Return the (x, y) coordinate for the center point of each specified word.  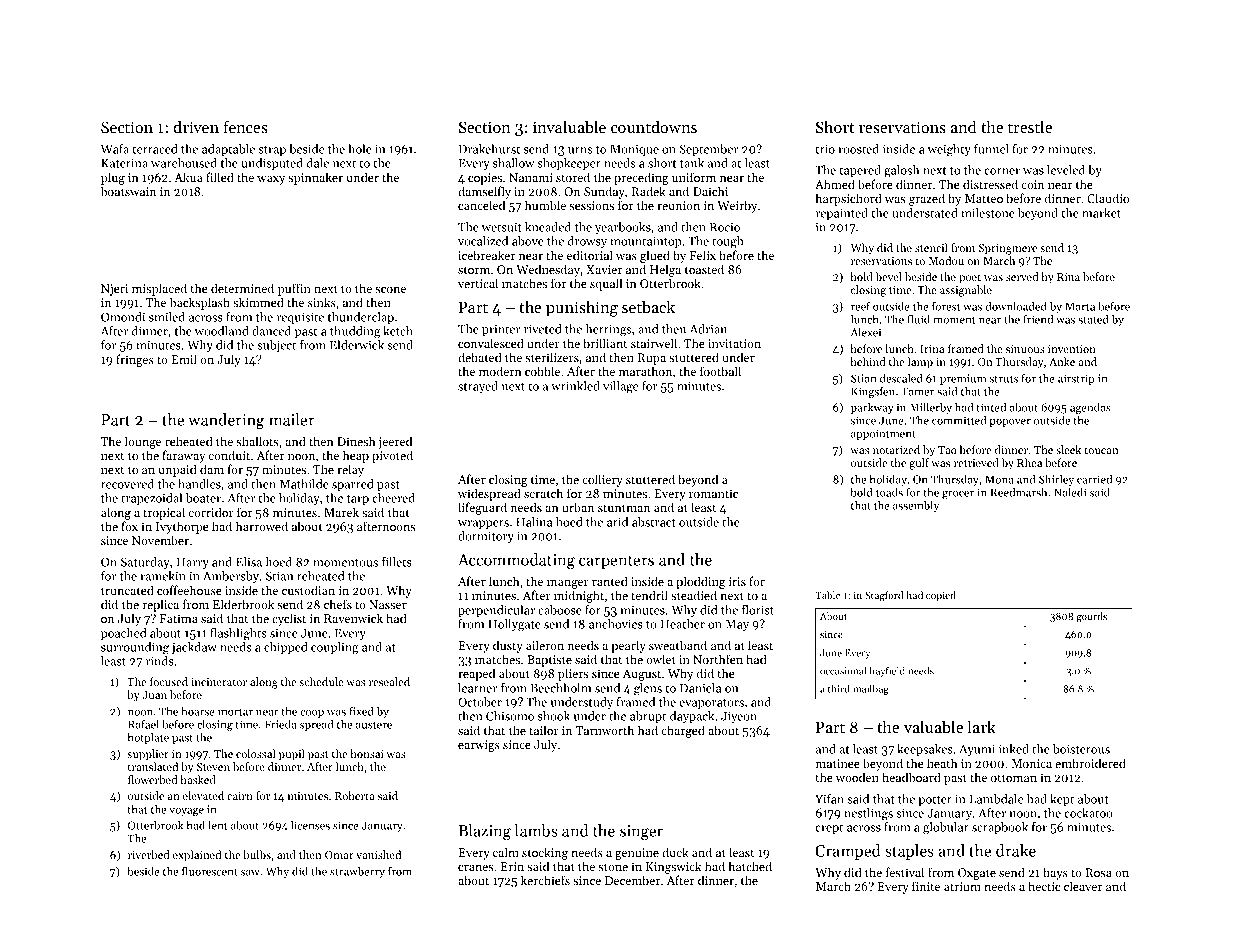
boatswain (128, 191)
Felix (703, 255)
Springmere (1008, 249)
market (1101, 213)
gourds (1092, 617)
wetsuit (502, 227)
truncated (127, 590)
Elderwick (357, 345)
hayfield (887, 671)
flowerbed (153, 779)
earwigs (479, 746)
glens (648, 689)
